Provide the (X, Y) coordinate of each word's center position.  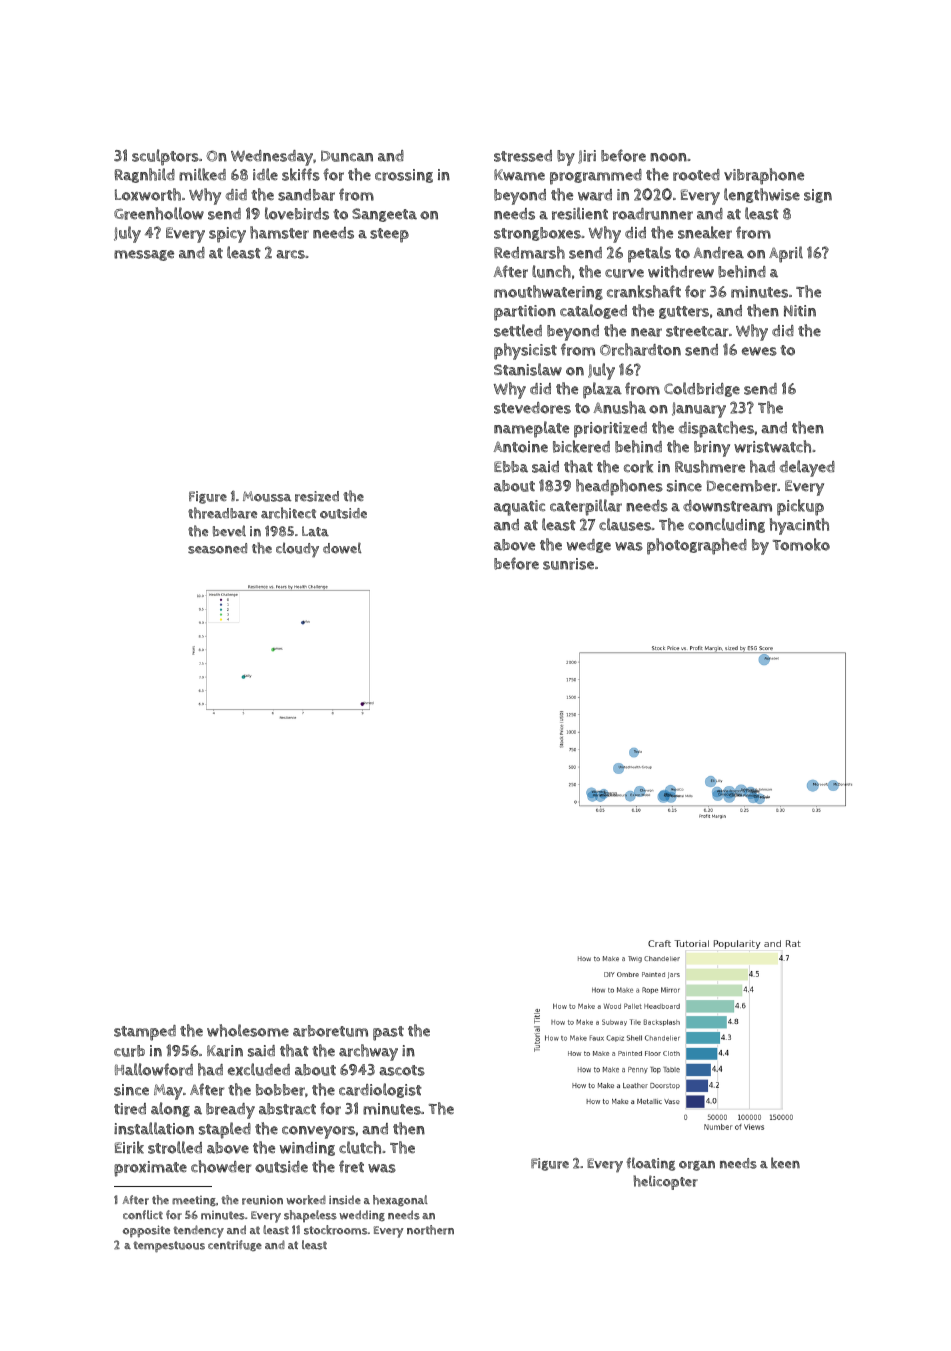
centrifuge (235, 1245)
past (388, 1033)
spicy (227, 235)
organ (697, 1166)
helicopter (665, 1182)
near (646, 332)
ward (595, 195)
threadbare (222, 513)
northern (430, 1230)
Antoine (520, 447)
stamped (145, 1033)
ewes (759, 351)
